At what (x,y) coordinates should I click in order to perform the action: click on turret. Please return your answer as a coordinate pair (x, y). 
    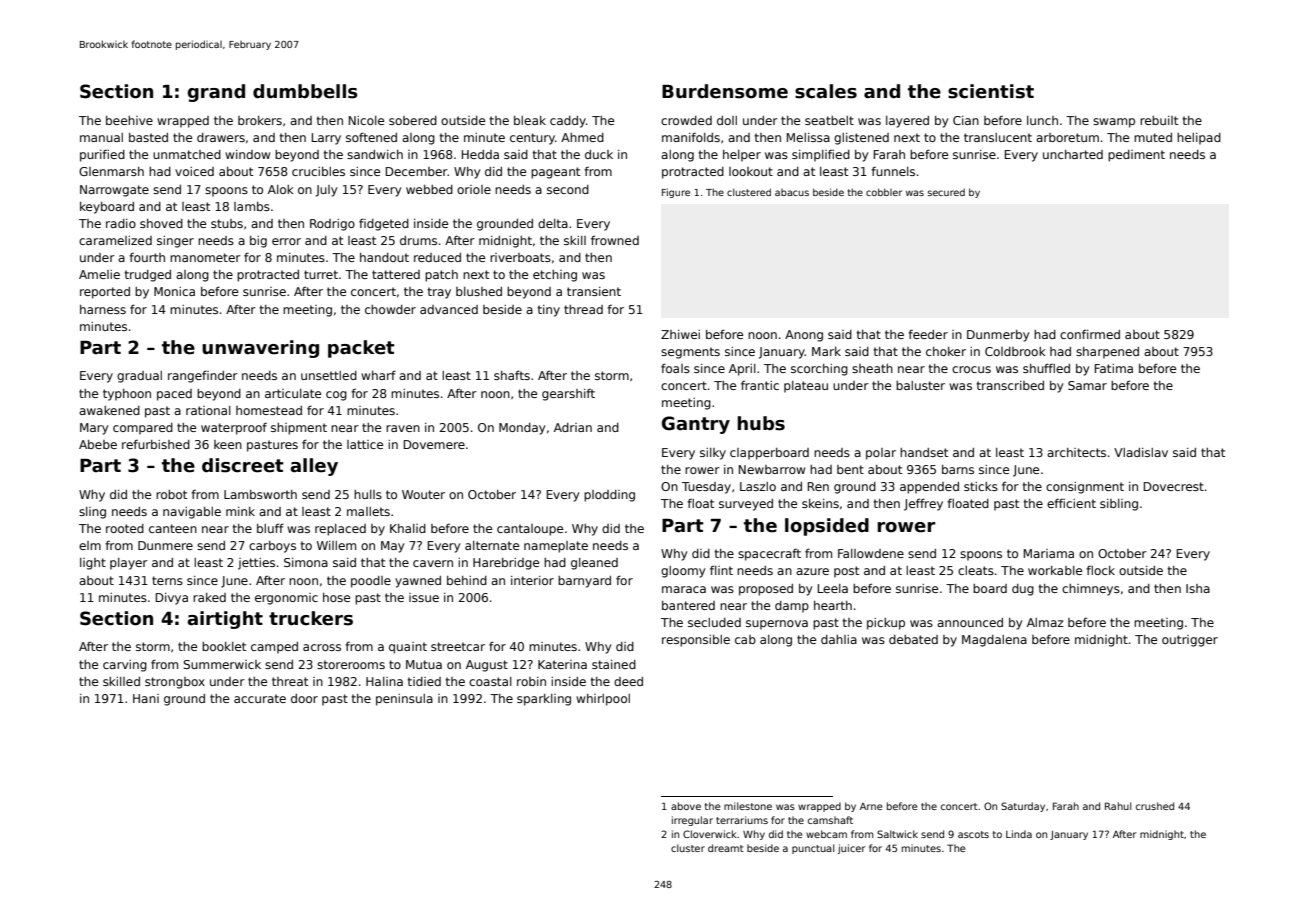
    Looking at the image, I should click on (321, 274).
